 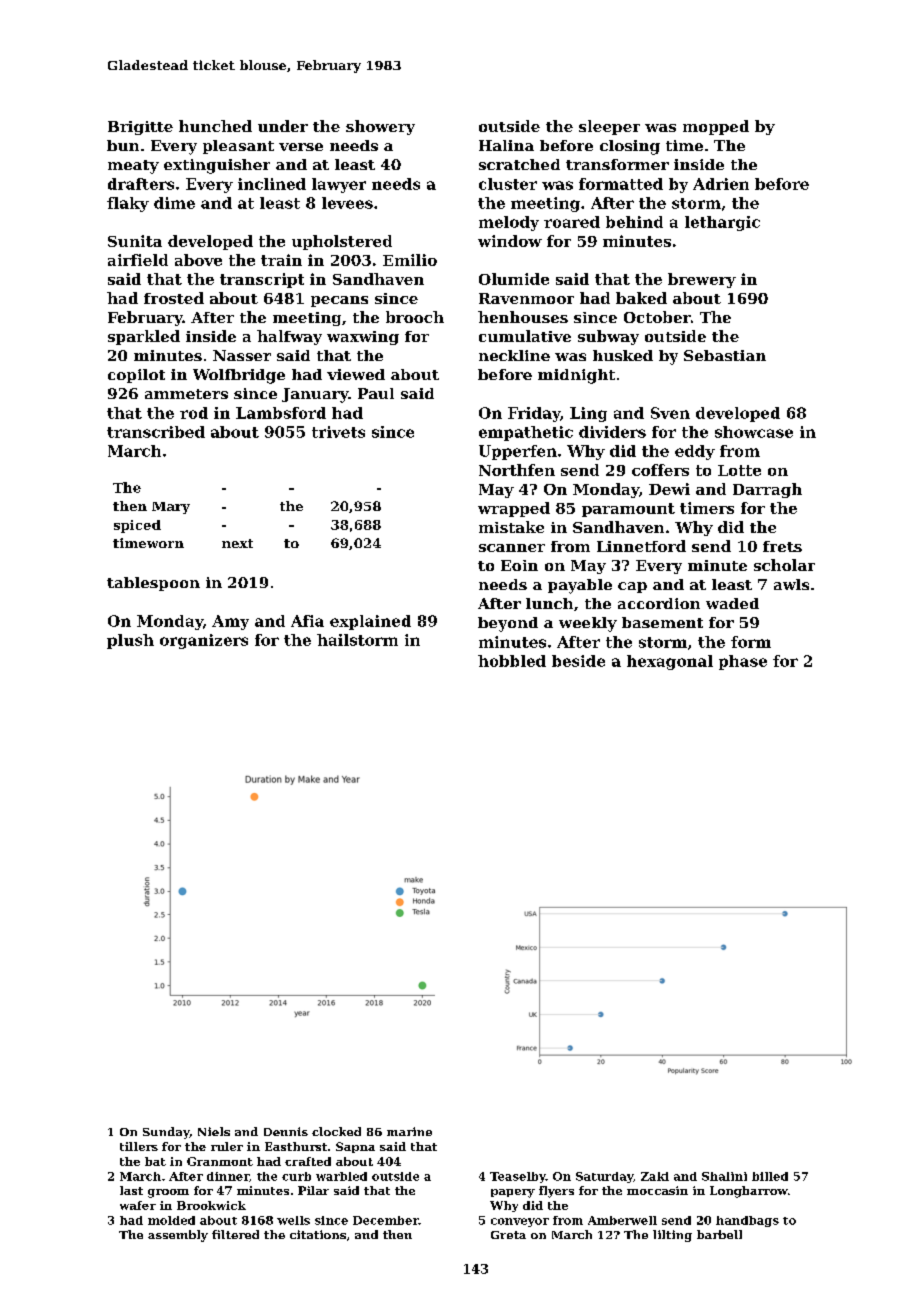 What do you see at coordinates (655, 1176) in the page?
I see `Zaki` at bounding box center [655, 1176].
